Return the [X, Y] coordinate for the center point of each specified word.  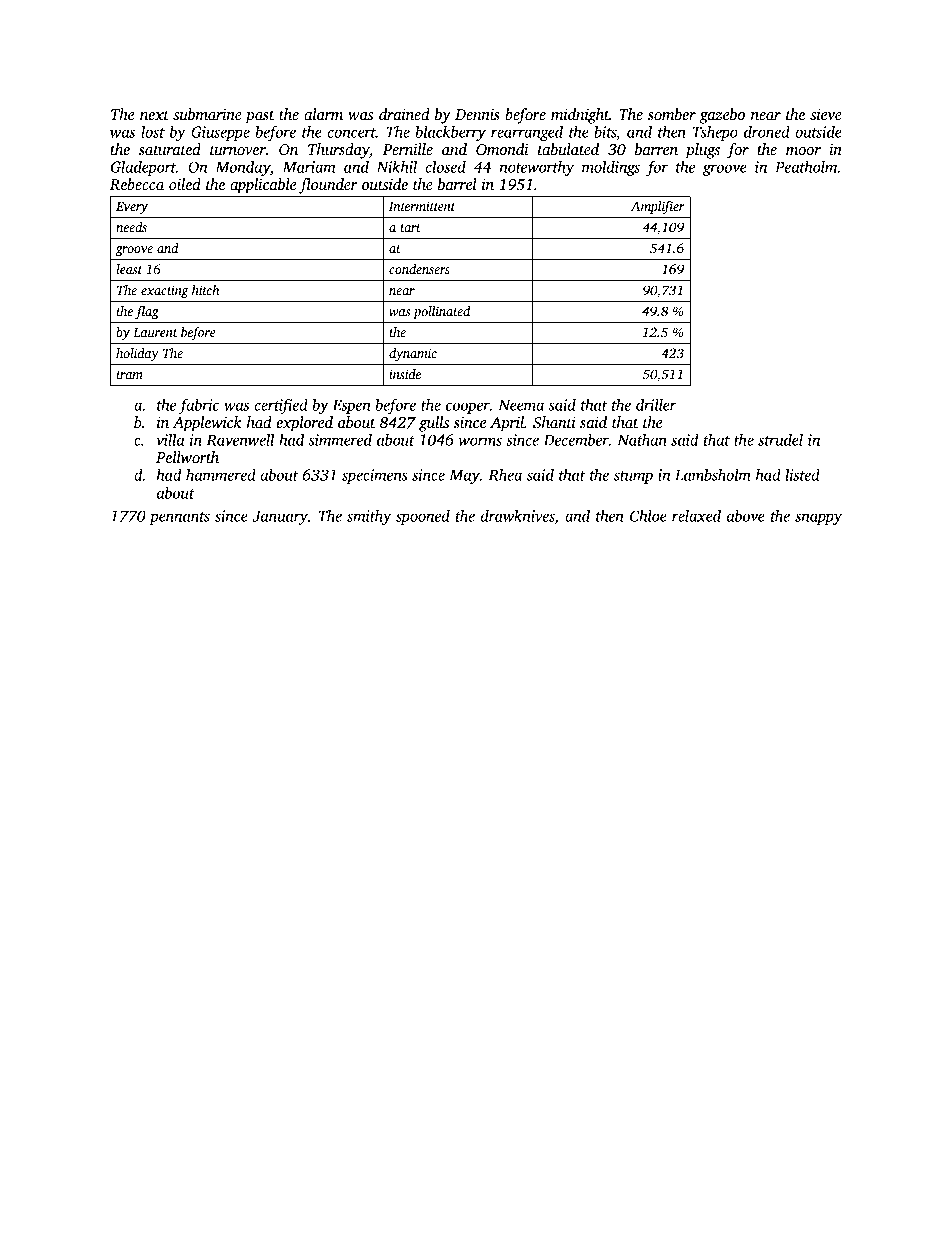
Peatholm [806, 166]
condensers [419, 269]
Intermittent [422, 206]
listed [803, 474]
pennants [179, 518]
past [260, 117]
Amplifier [657, 207]
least [129, 269]
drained [404, 114]
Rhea [505, 474]
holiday [137, 354]
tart [410, 228]
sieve [826, 115]
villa [170, 439]
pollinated [441, 312]
